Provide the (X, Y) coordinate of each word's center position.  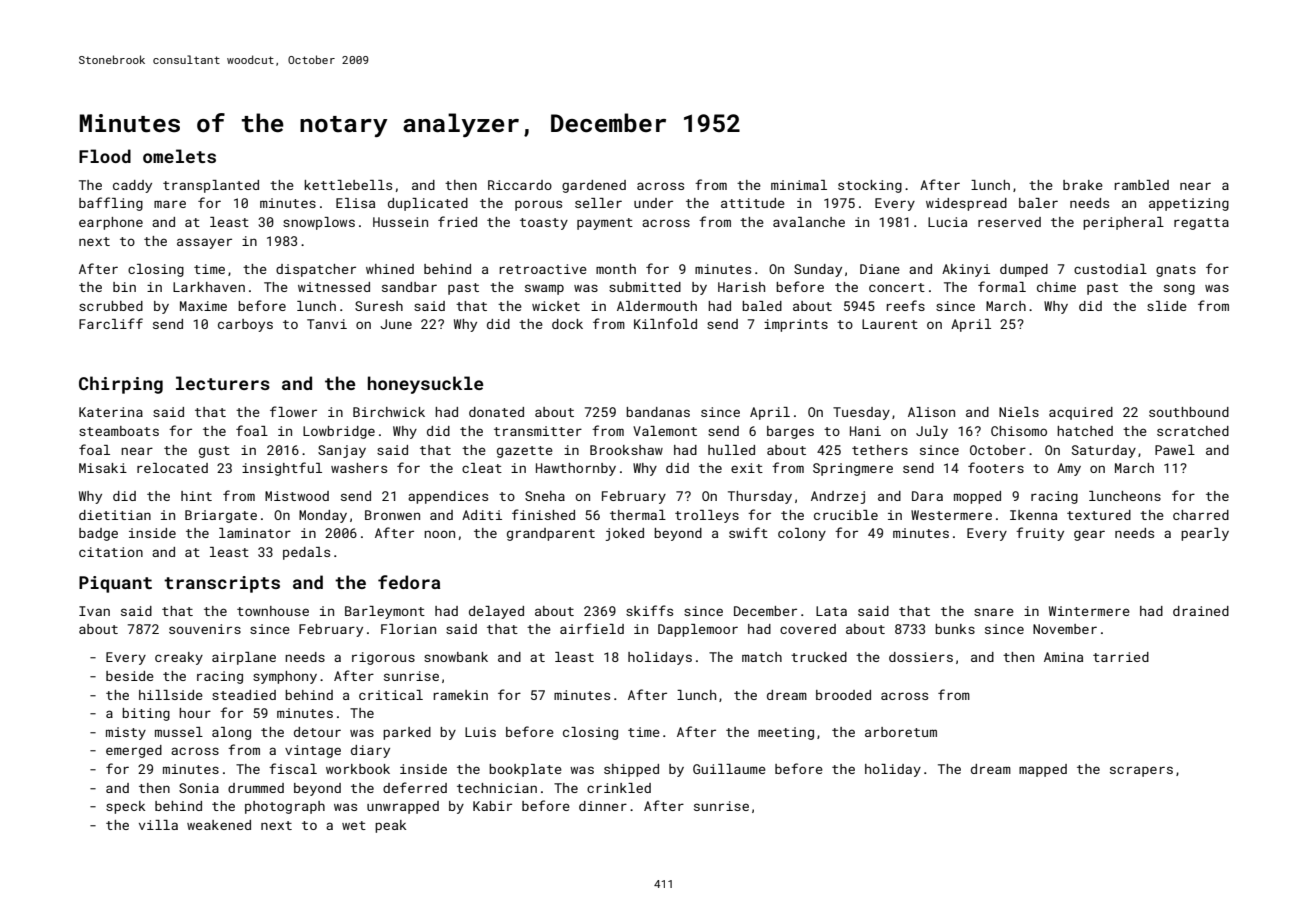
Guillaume (729, 769)
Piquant (115, 584)
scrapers (1141, 771)
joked (624, 534)
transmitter (538, 431)
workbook (358, 769)
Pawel (1175, 450)
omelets (179, 156)
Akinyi (966, 270)
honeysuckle (425, 385)
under (653, 203)
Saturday (1104, 451)
